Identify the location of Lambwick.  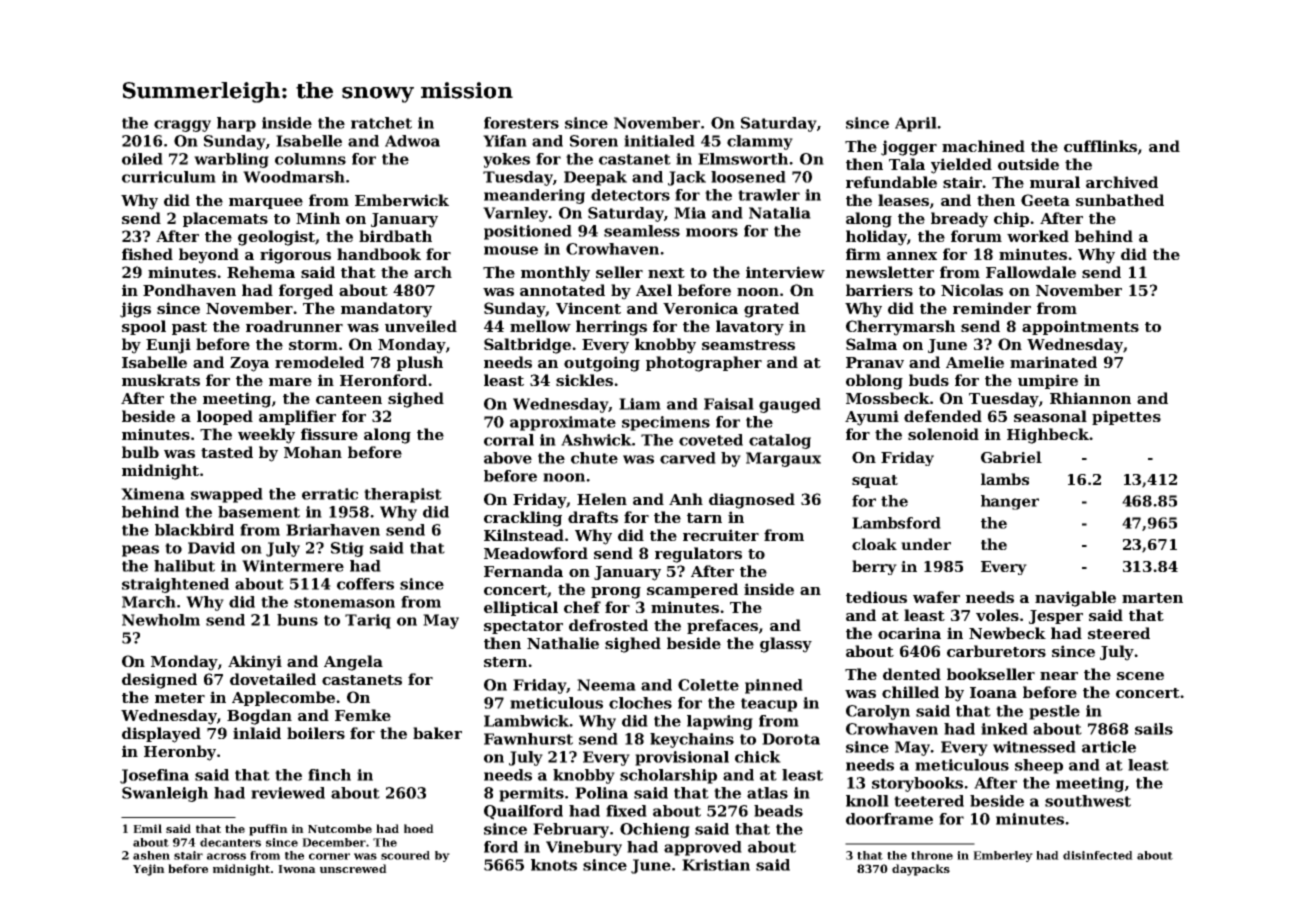
(527, 721).
